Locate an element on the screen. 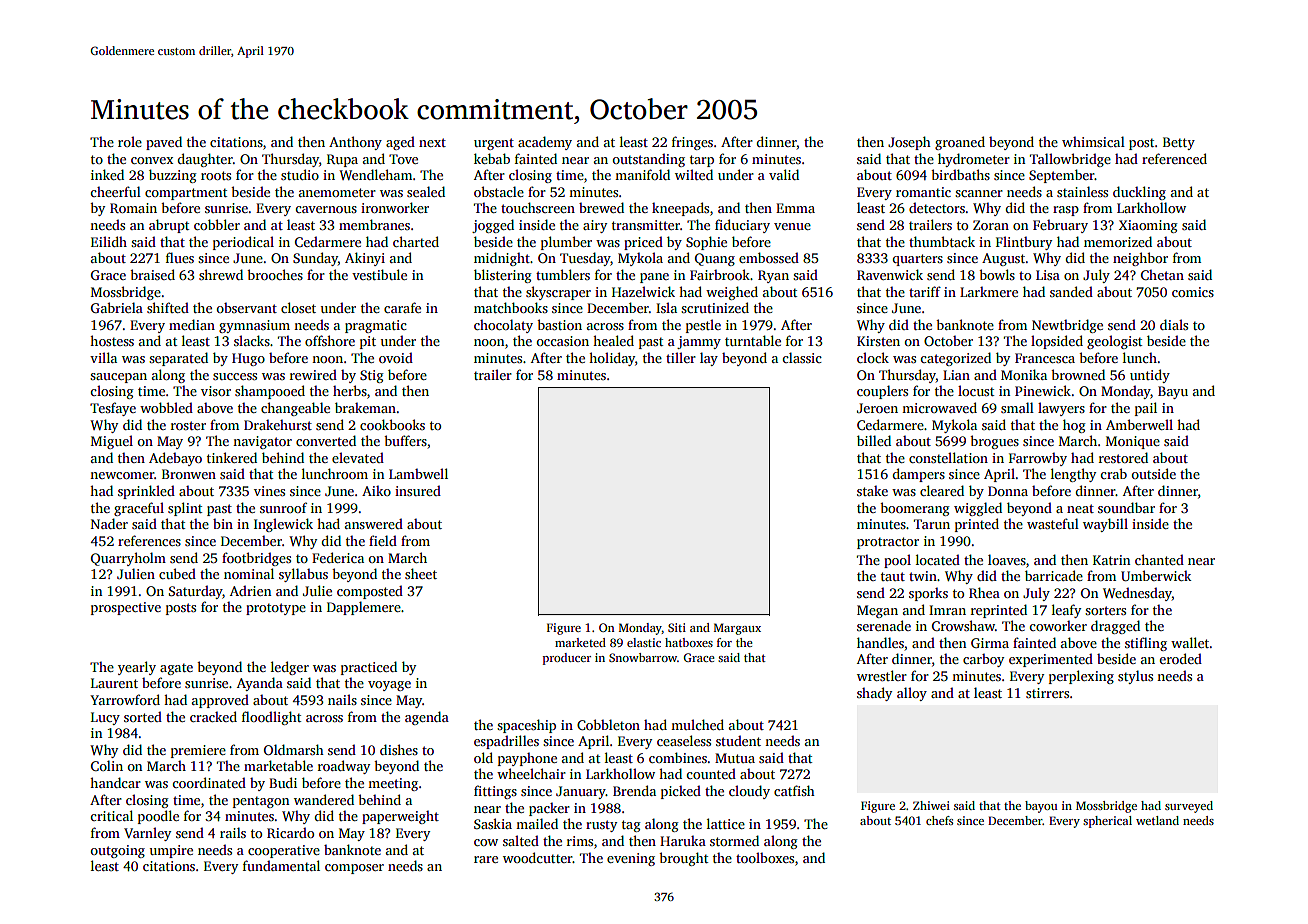 The width and height of the screenshot is (1308, 924). role is located at coordinates (130, 141).
